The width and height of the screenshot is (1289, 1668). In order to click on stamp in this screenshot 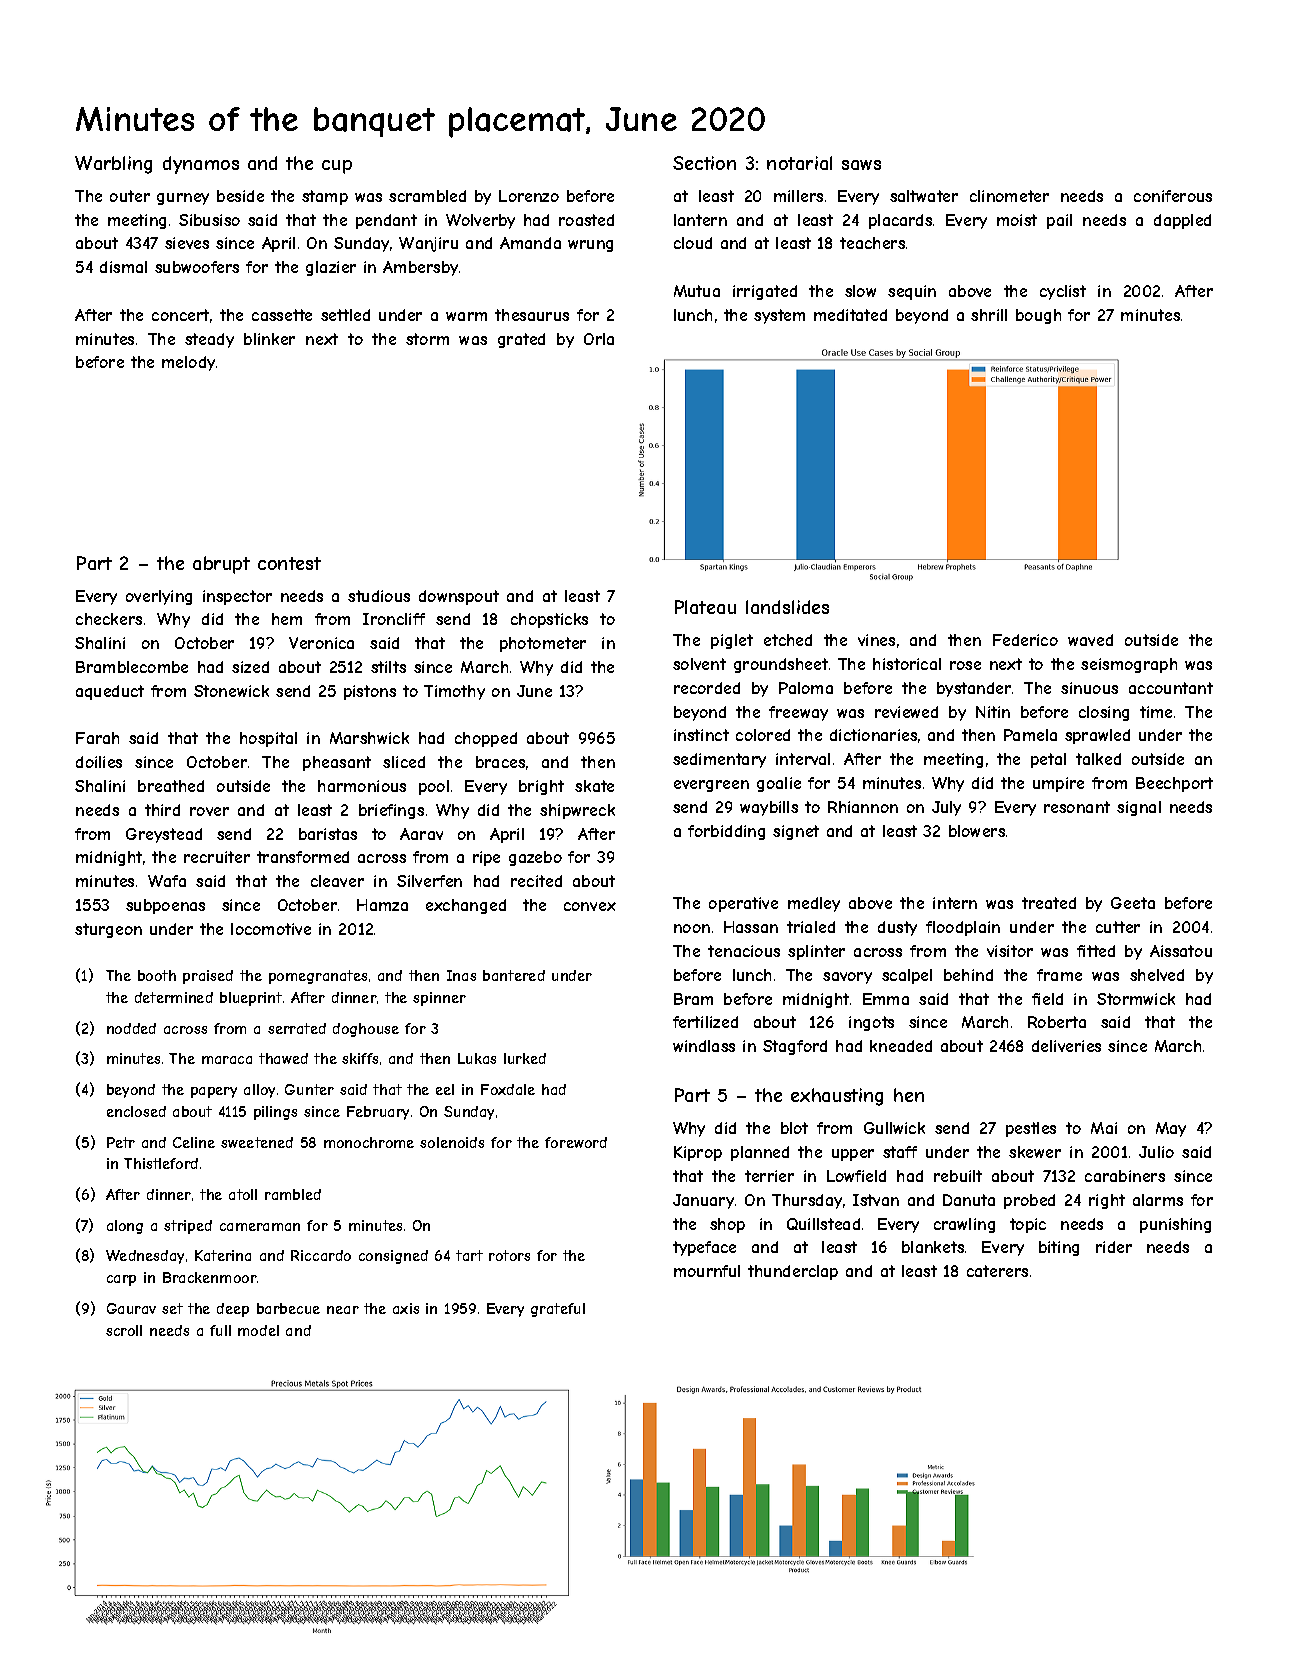, I will do `click(325, 197)`.
